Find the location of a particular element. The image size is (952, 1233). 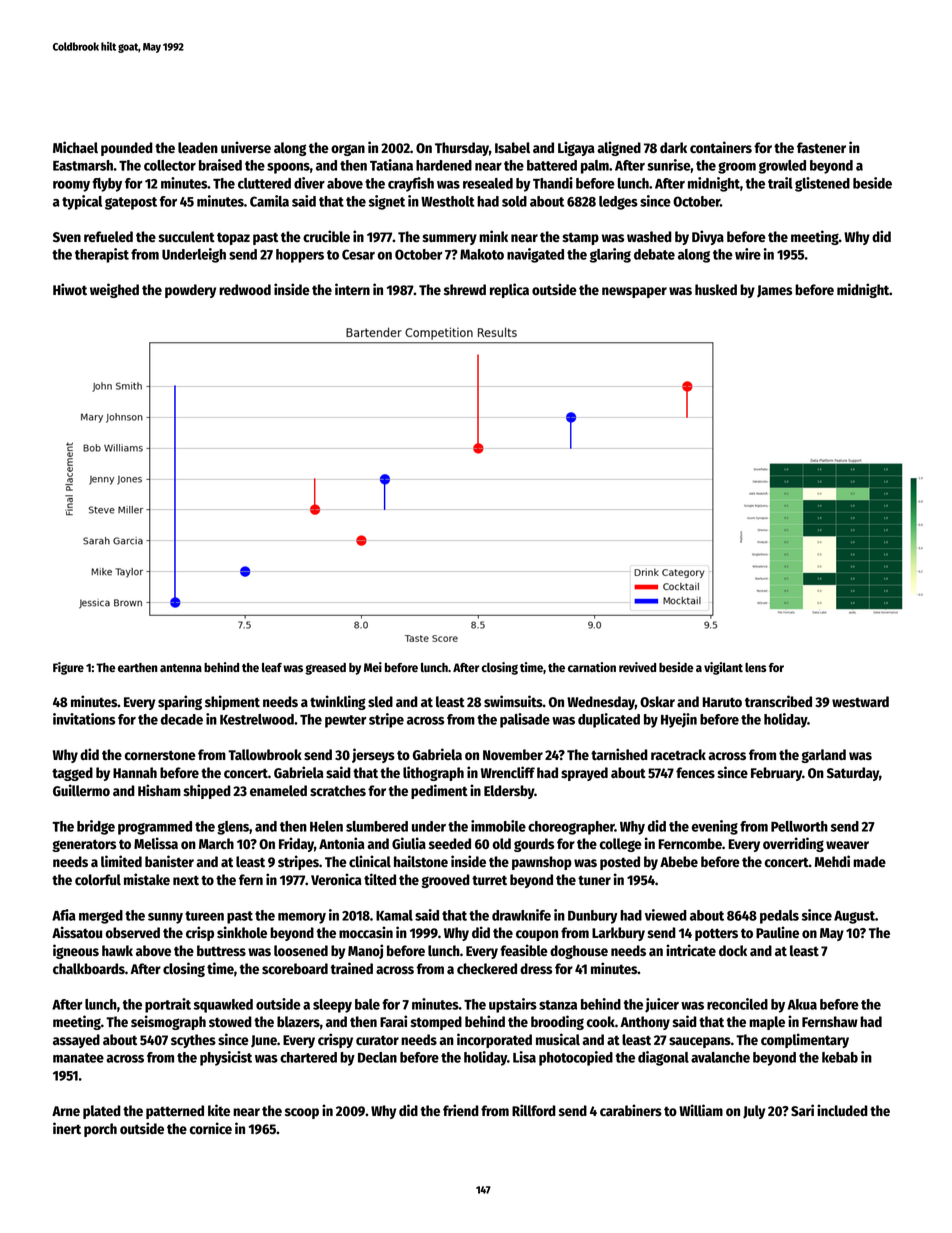

trail is located at coordinates (780, 183).
